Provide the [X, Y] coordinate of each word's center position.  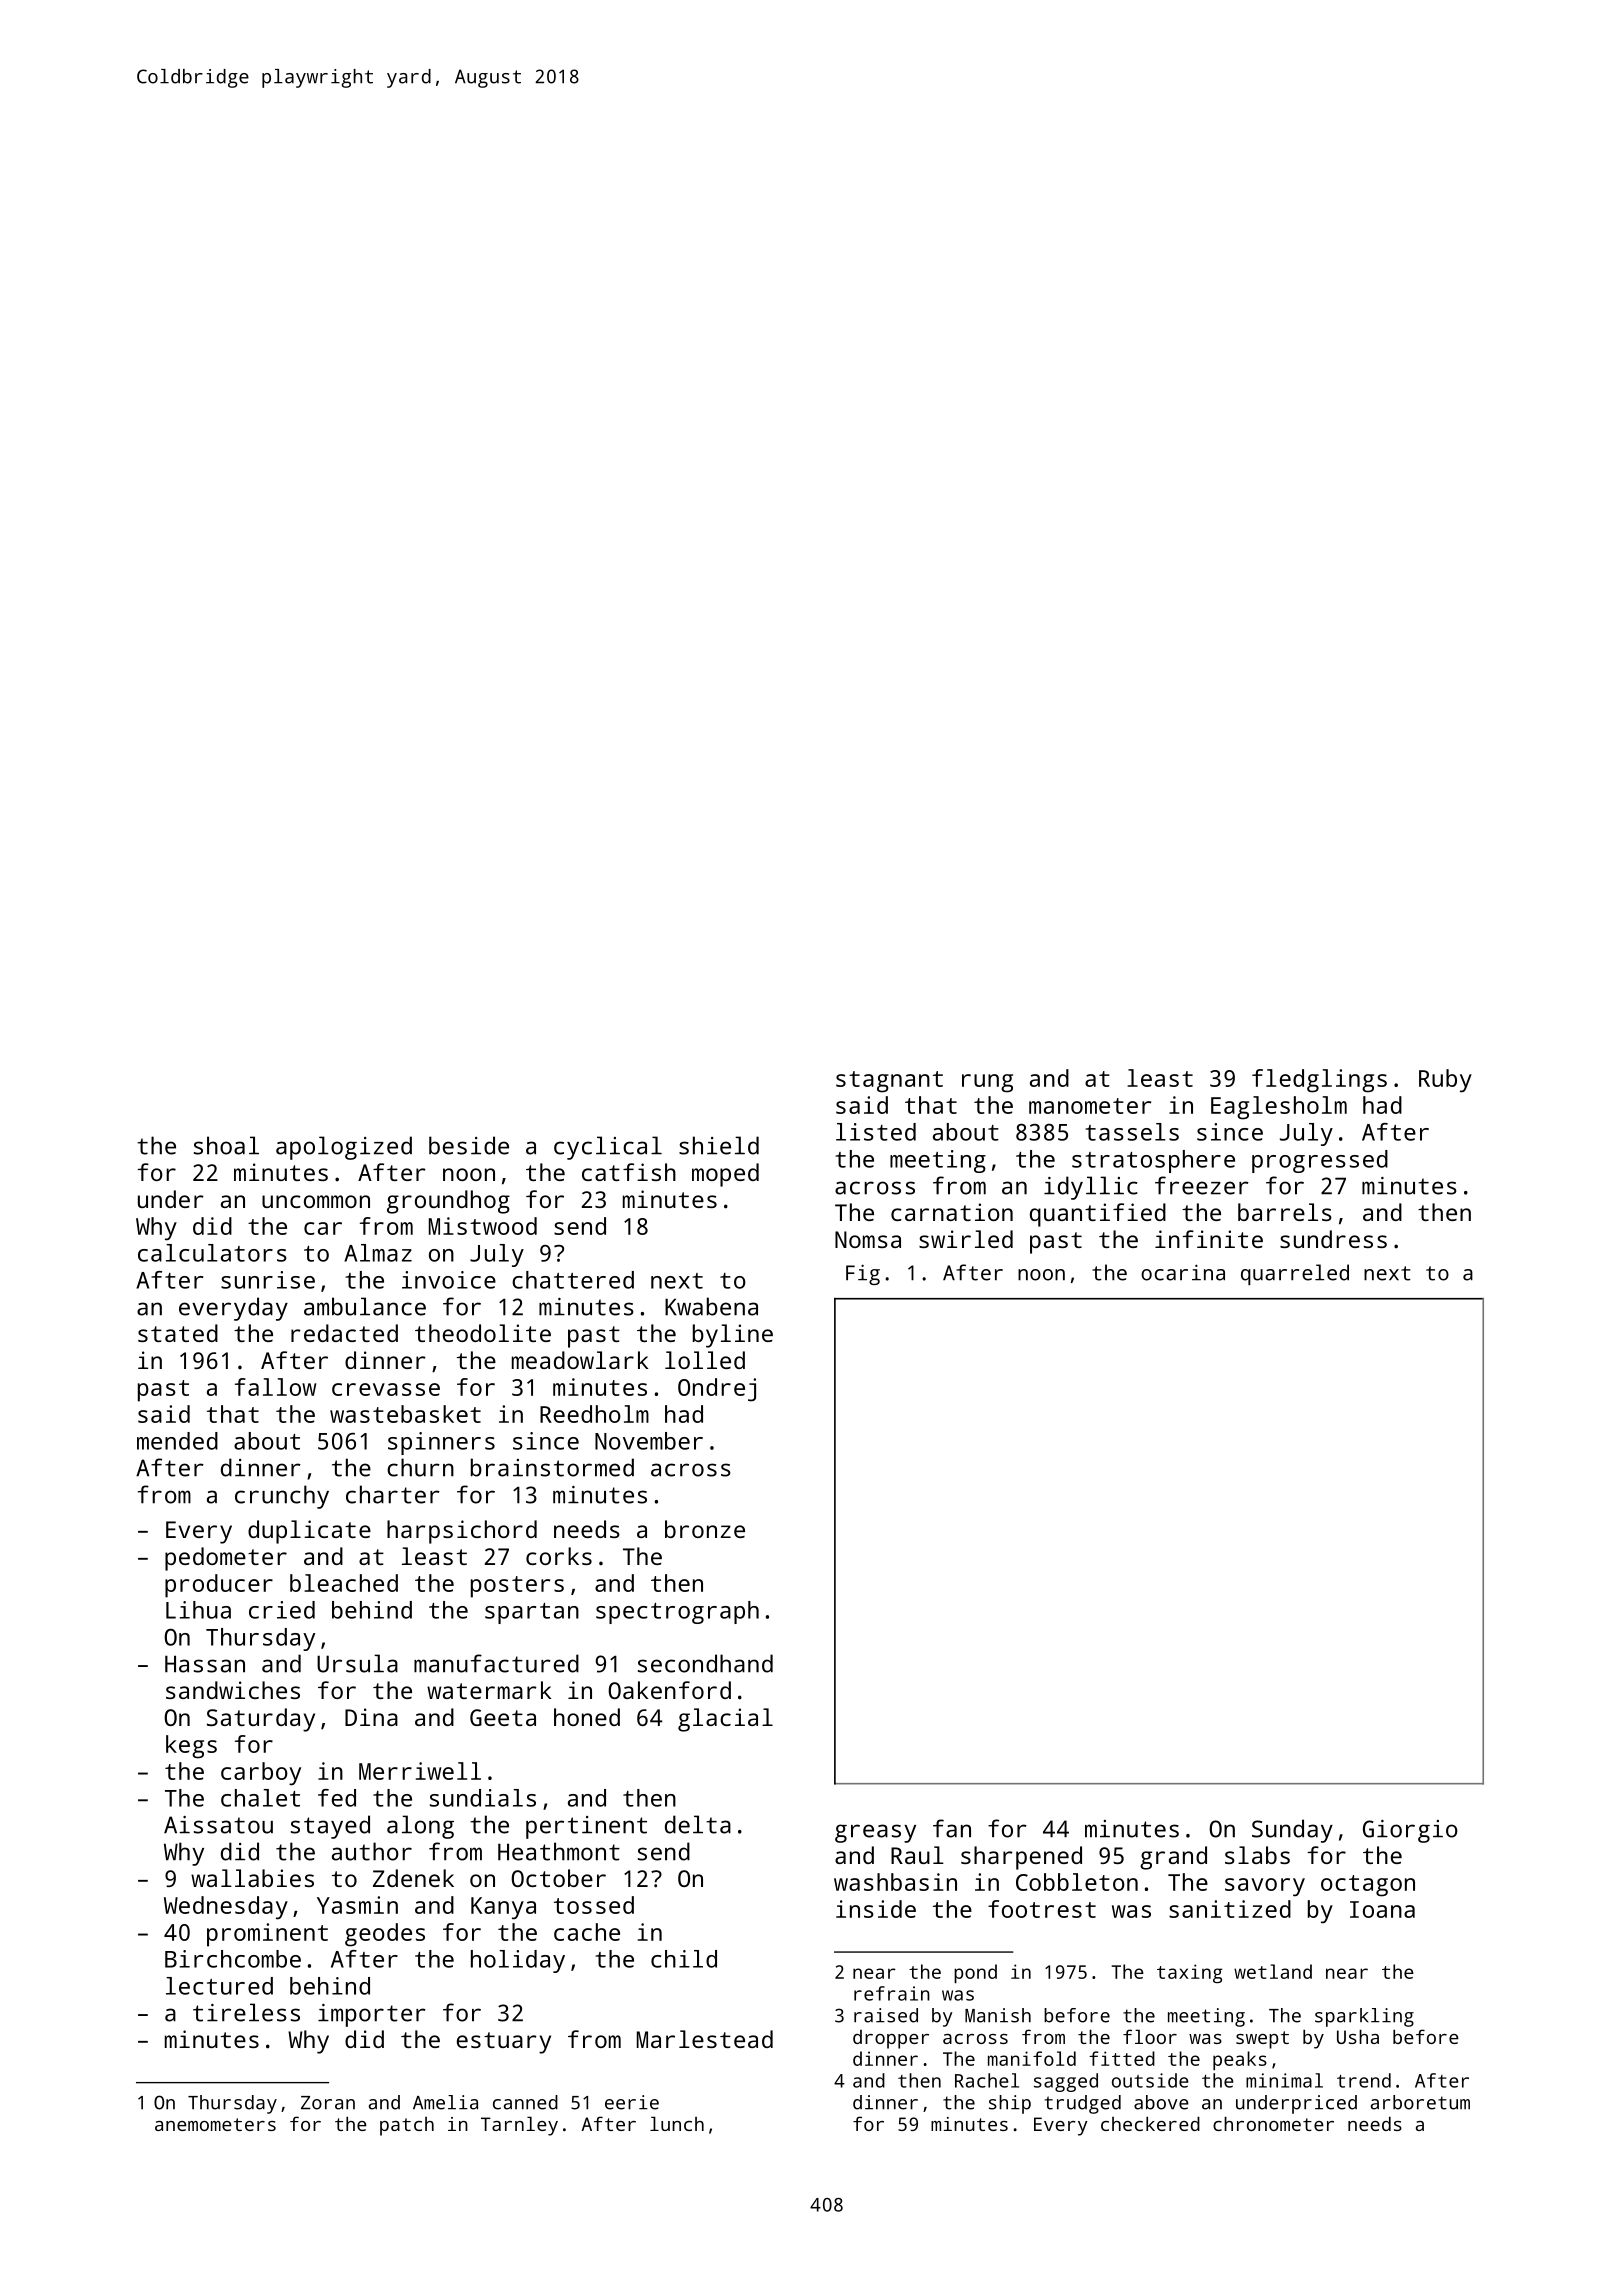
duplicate [309, 1532]
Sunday [1292, 1831]
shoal [226, 1145]
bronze [705, 1529]
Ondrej [717, 1390]
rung [987, 1083]
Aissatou [218, 1825]
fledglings [1319, 1081]
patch [407, 2126]
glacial [725, 1720]
